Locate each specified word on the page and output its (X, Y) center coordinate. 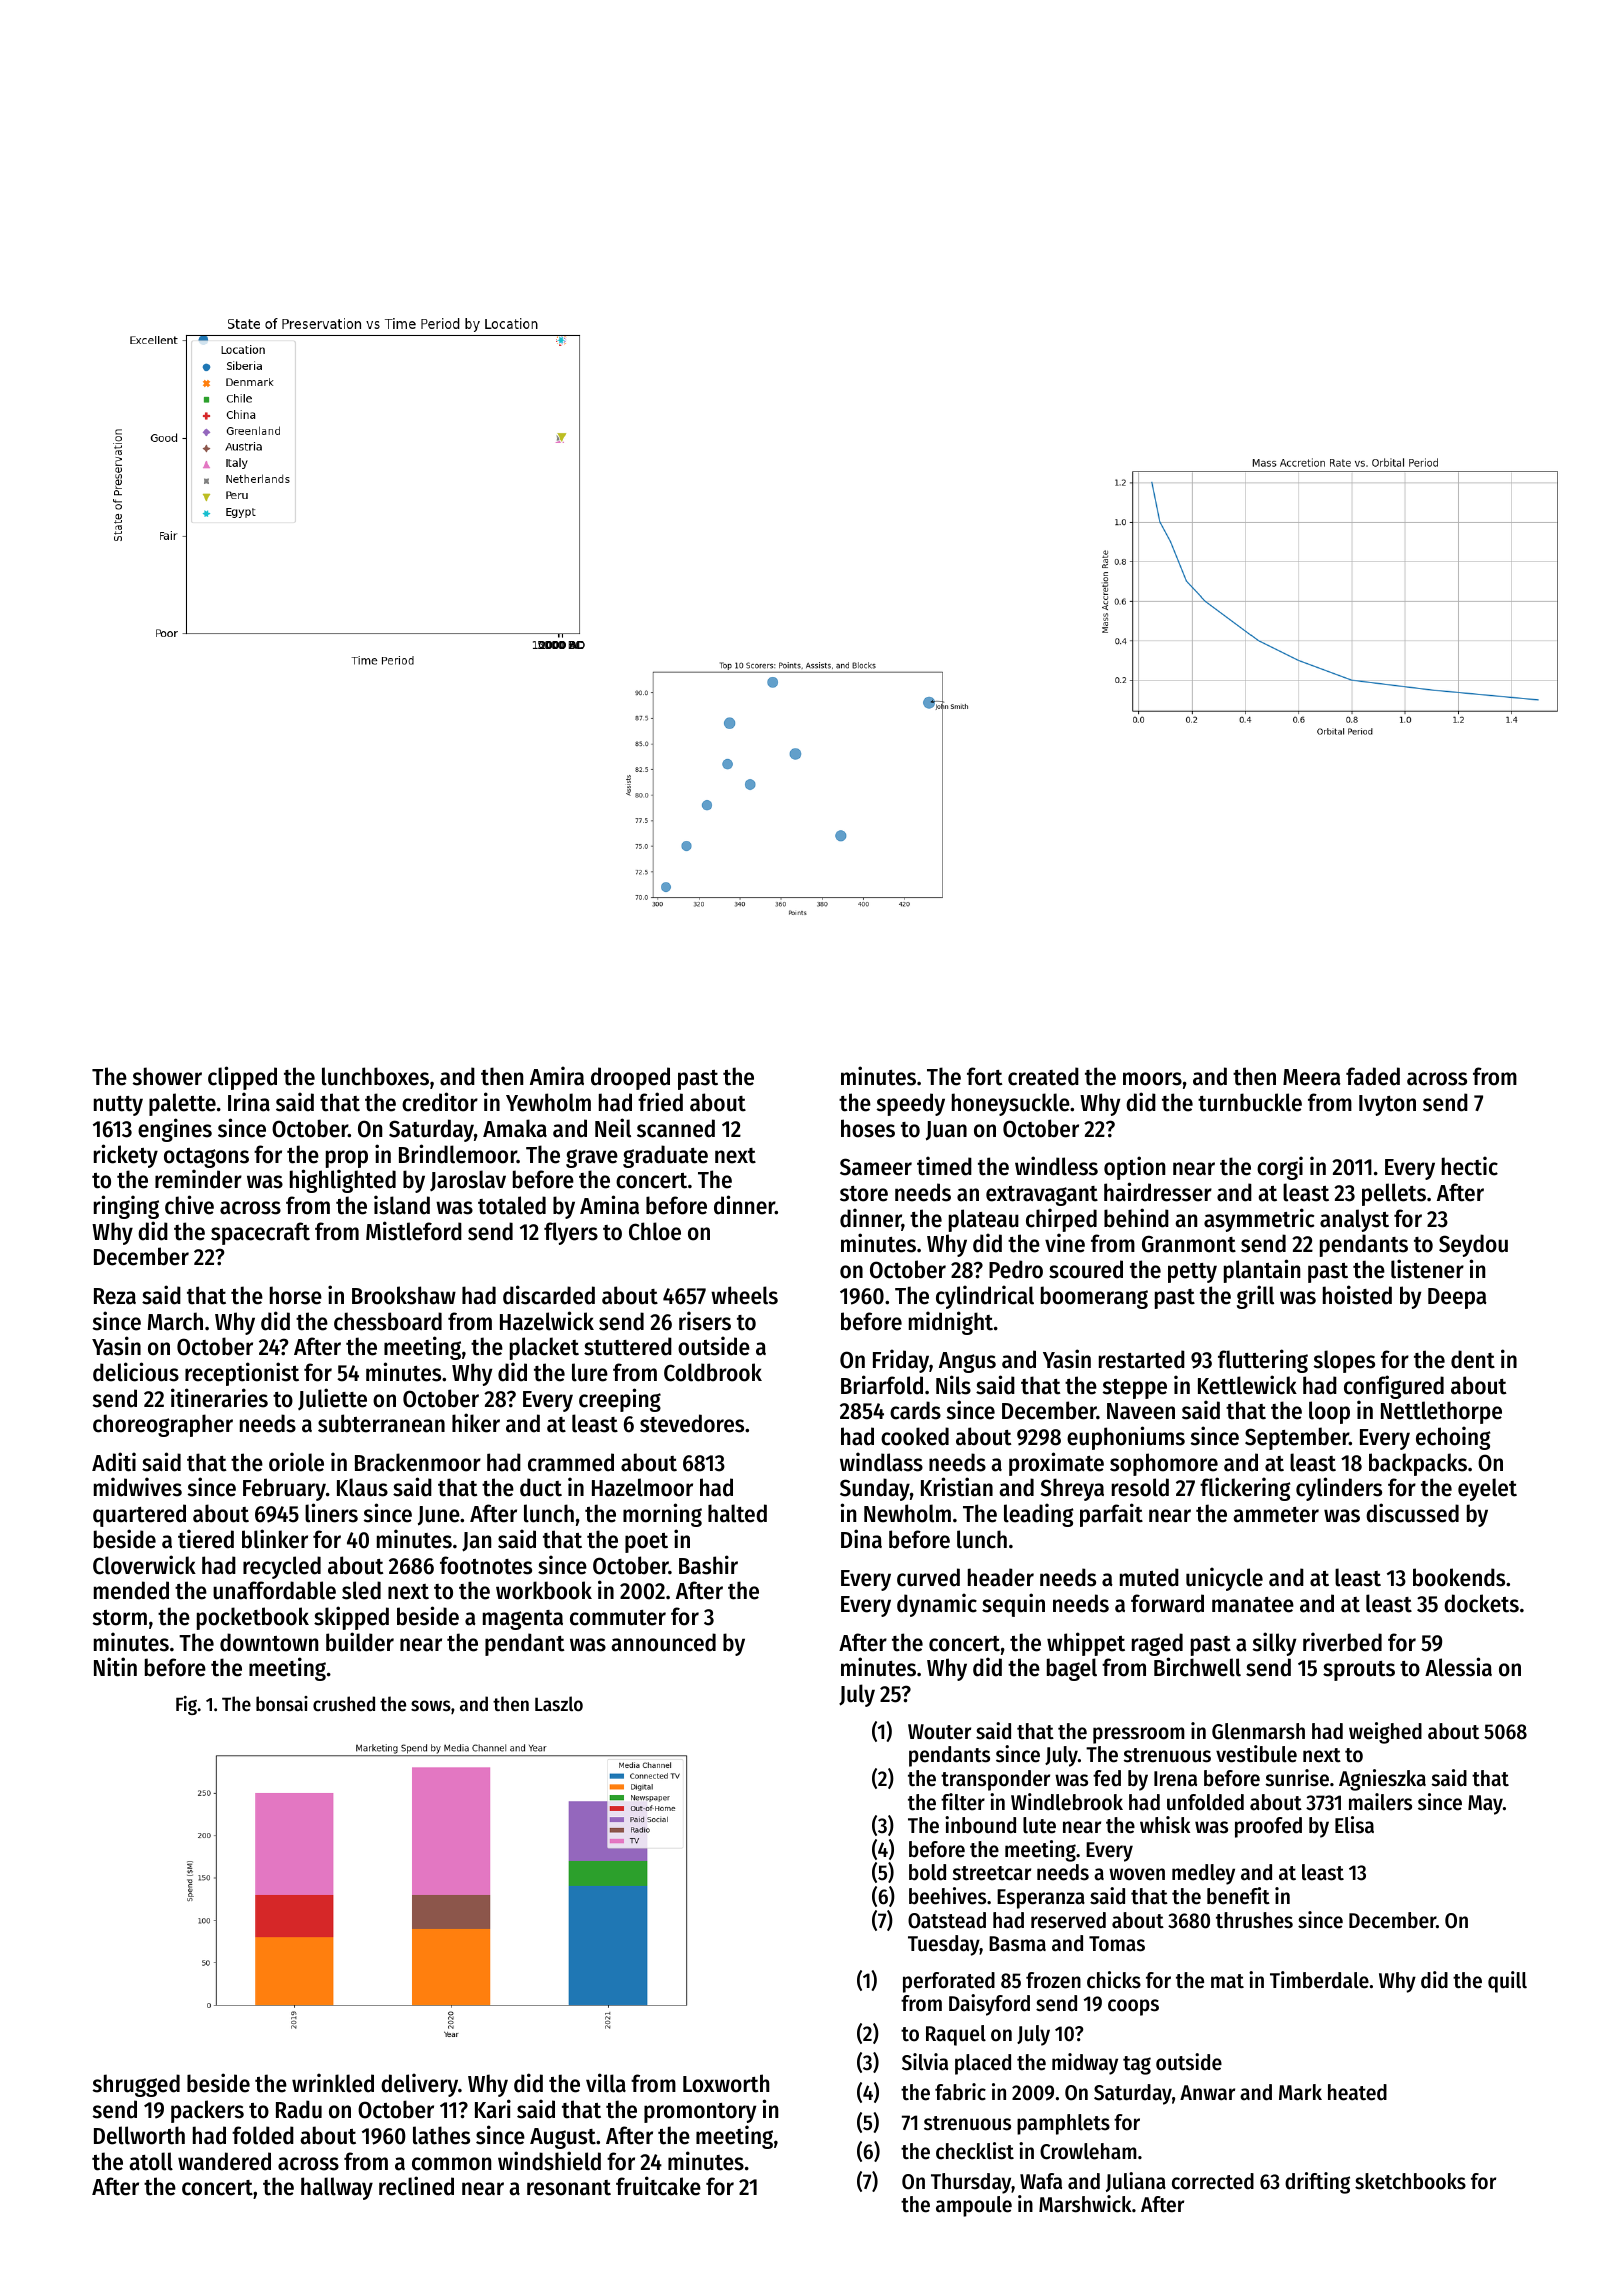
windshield (549, 2161)
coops (1133, 2007)
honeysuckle (1011, 1104)
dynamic (937, 1605)
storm (120, 1618)
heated (1357, 2092)
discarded (549, 1295)
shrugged (136, 2085)
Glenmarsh (1258, 1731)
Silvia (925, 2062)
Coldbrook (713, 1372)
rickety (126, 1156)
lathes (441, 2135)
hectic (1470, 1166)
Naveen (1141, 1411)
